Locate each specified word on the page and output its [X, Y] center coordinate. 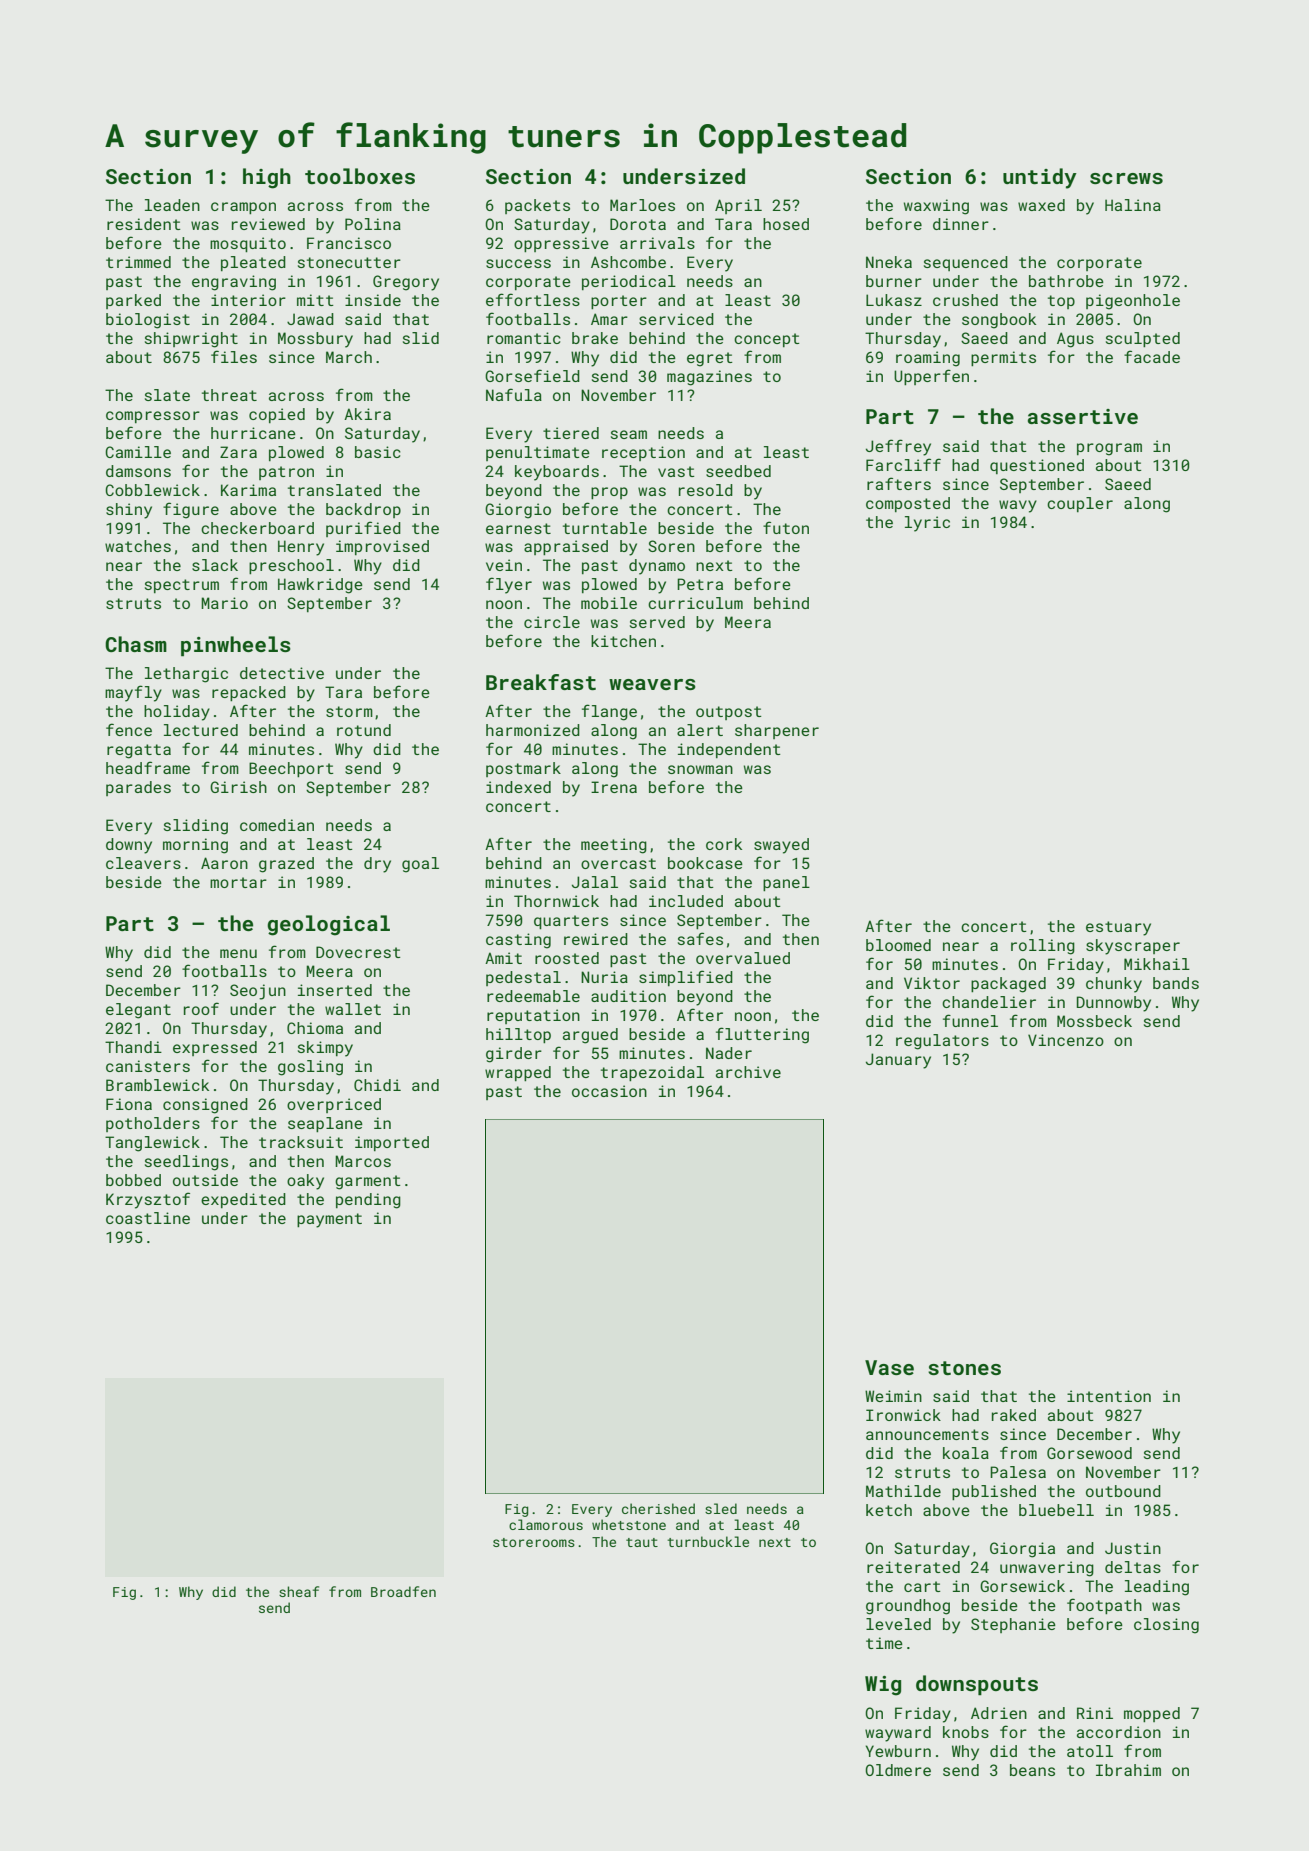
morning [195, 846]
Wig [883, 1686]
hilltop [518, 1035]
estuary [1118, 928]
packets [537, 206]
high [267, 178]
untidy [1040, 178]
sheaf [299, 1591]
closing [1166, 1626]
